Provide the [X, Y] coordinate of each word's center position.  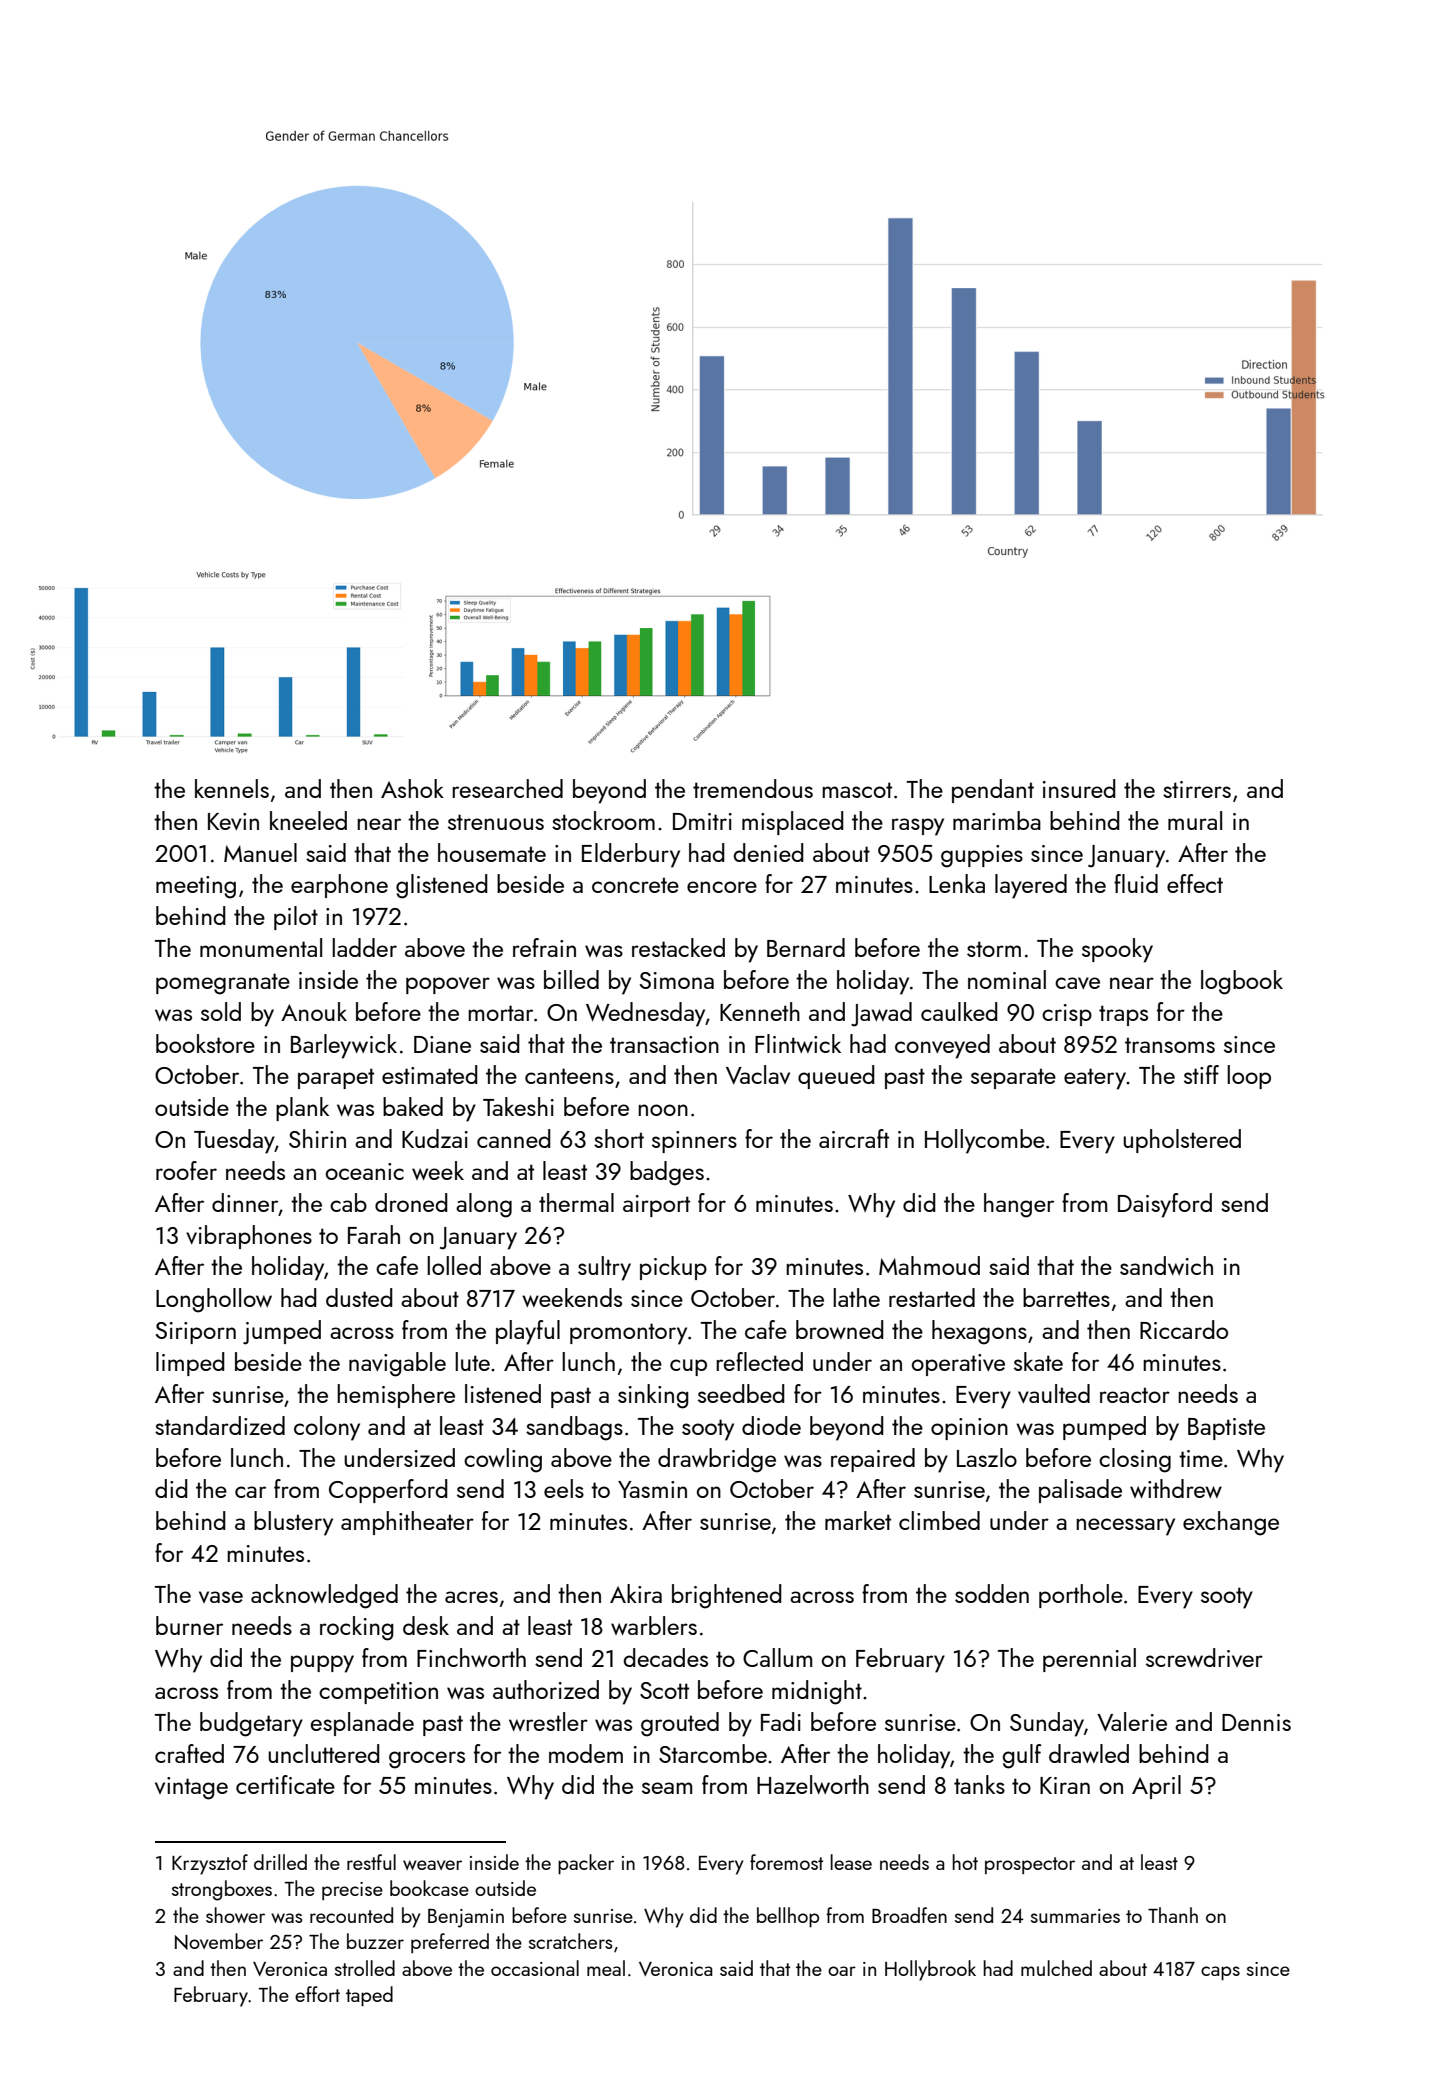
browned [840, 1329]
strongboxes [222, 1890]
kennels [232, 788]
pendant [993, 791]
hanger [1019, 1205]
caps [1220, 1973]
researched [507, 788]
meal [606, 1968]
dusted [359, 1297]
